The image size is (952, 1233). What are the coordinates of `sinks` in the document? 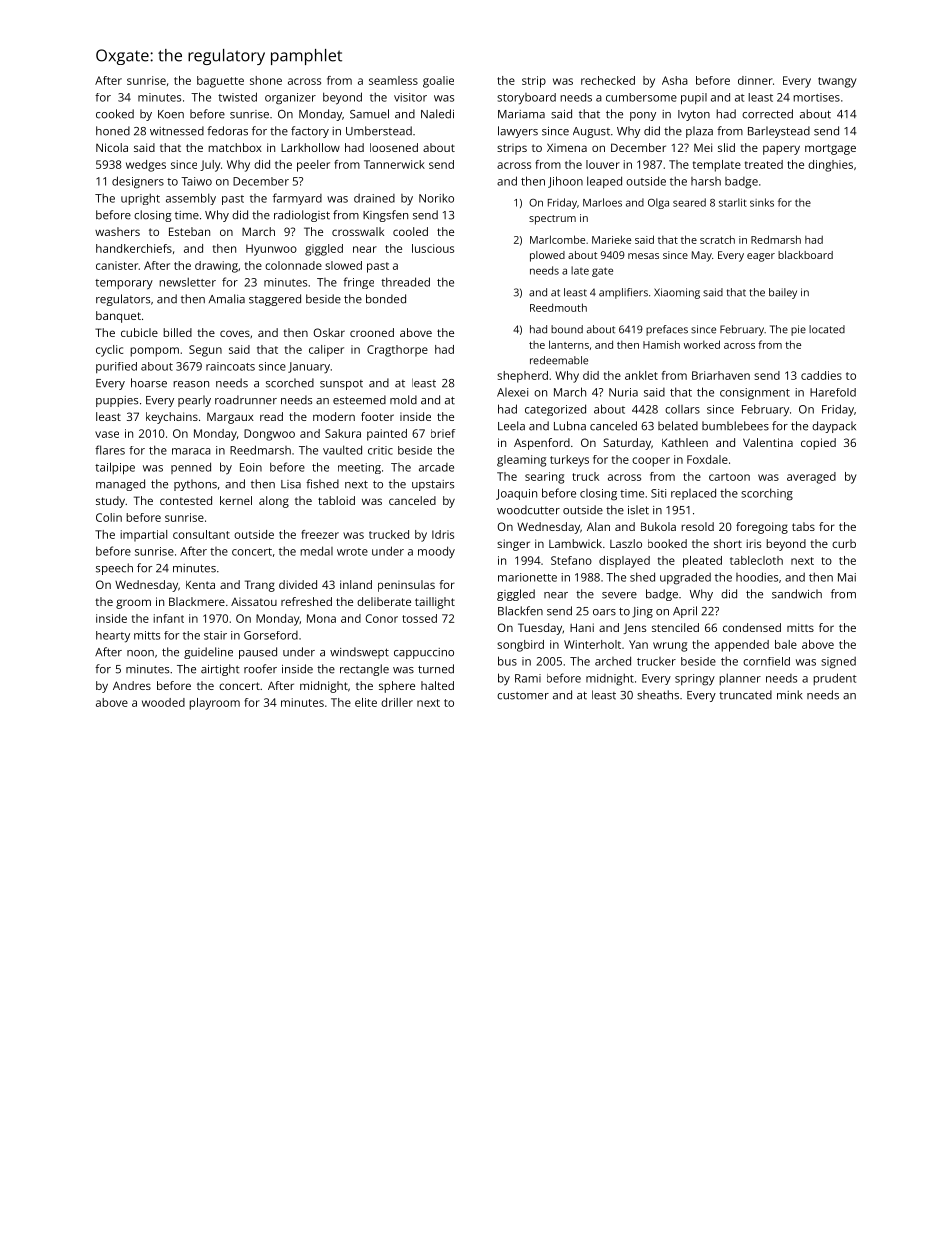 It's located at (762, 202).
